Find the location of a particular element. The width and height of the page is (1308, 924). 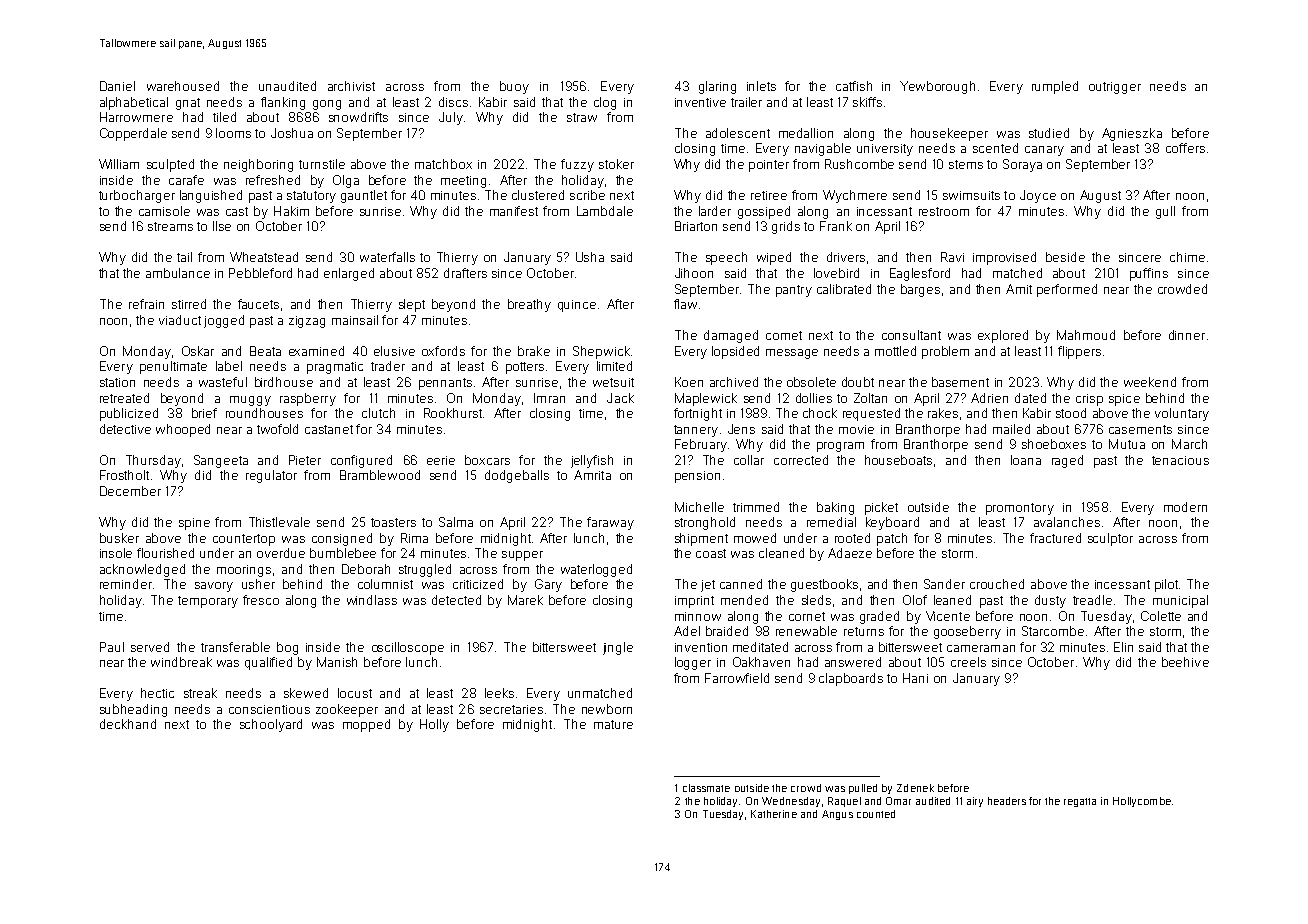

schoolyard is located at coordinates (271, 725).
